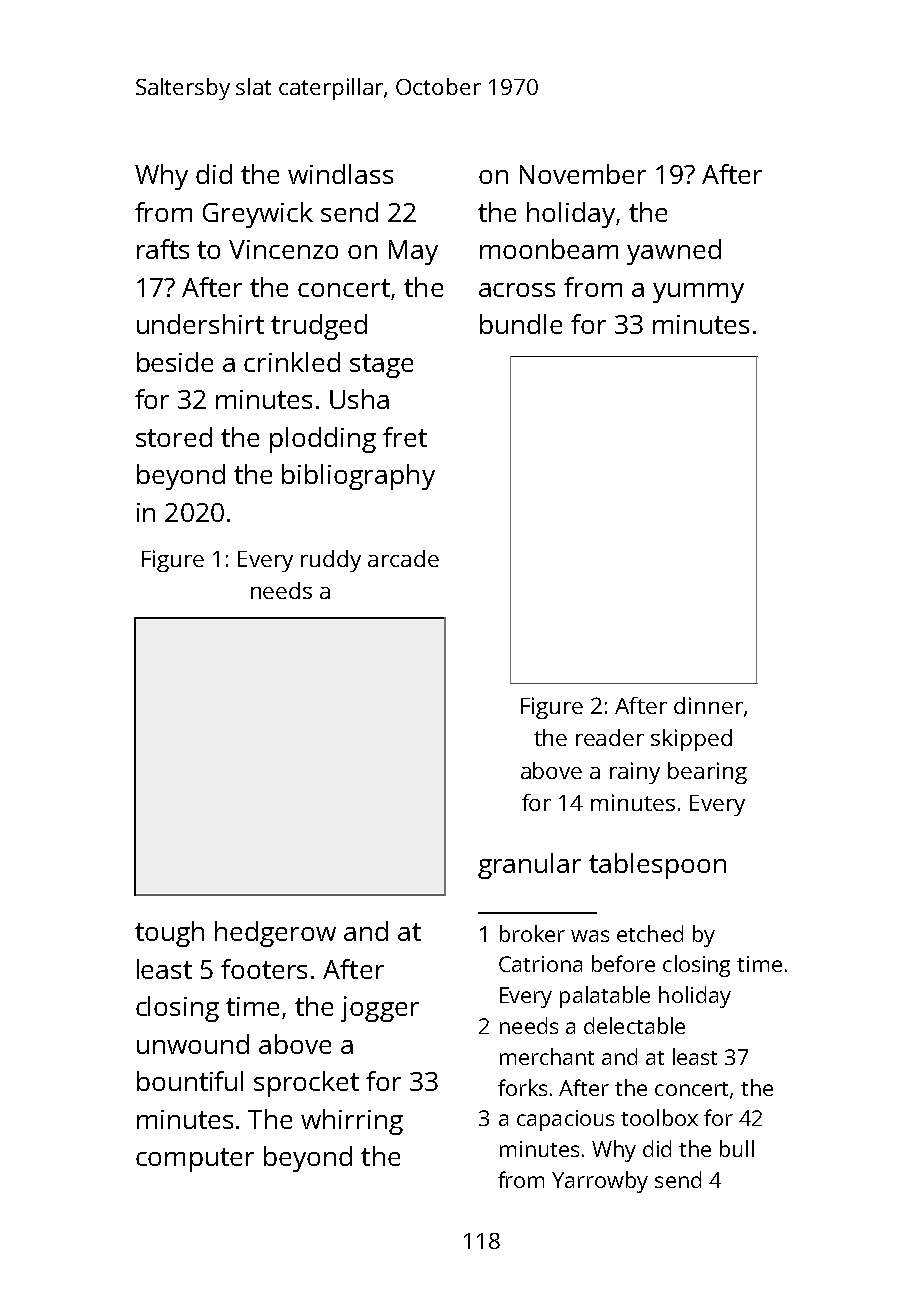 This page has height=1311, width=924. I want to click on etched, so click(650, 933).
